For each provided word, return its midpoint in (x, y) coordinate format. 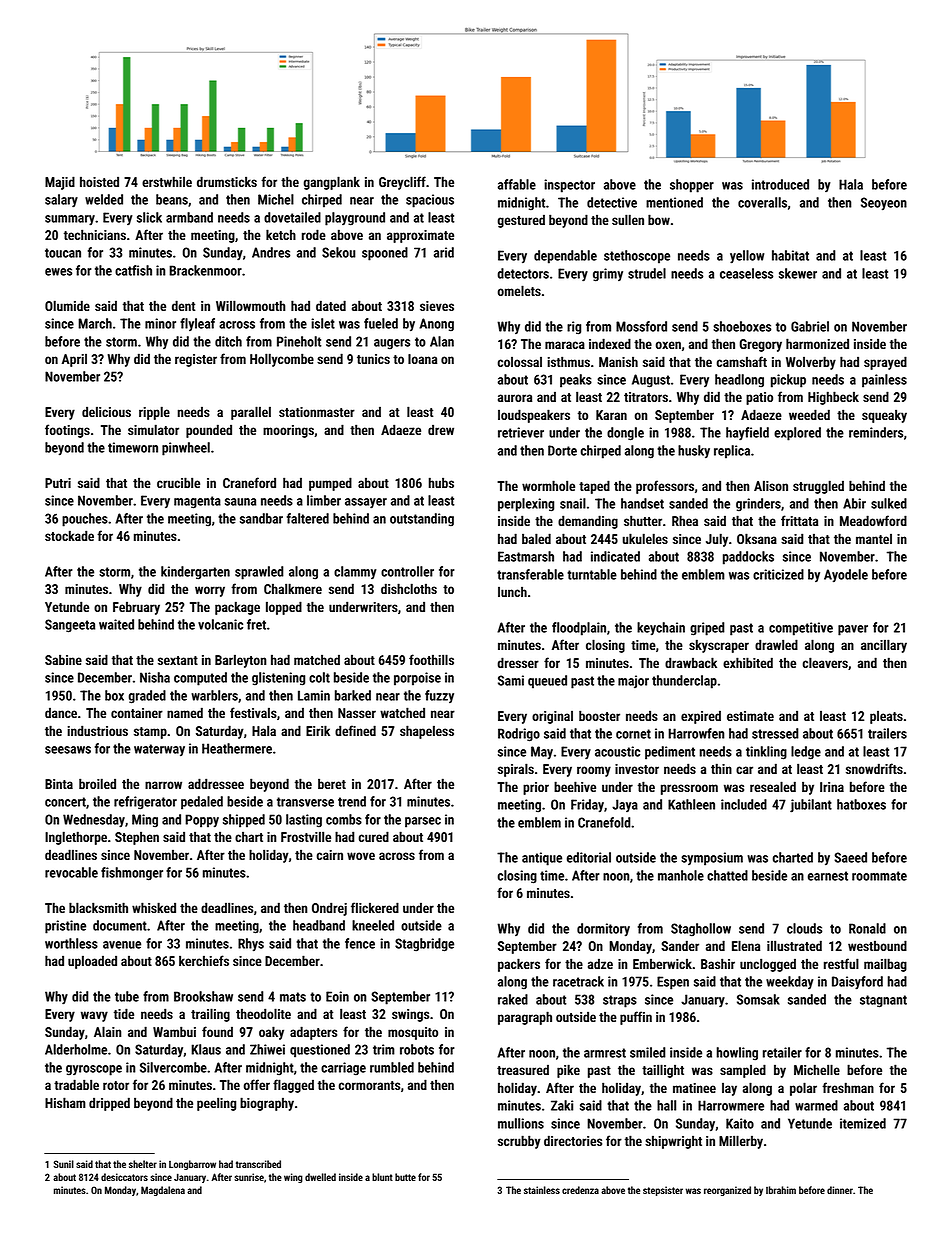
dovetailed (292, 217)
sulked (889, 503)
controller (407, 571)
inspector (569, 186)
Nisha (155, 677)
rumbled (392, 1067)
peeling (216, 1104)
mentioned (674, 202)
